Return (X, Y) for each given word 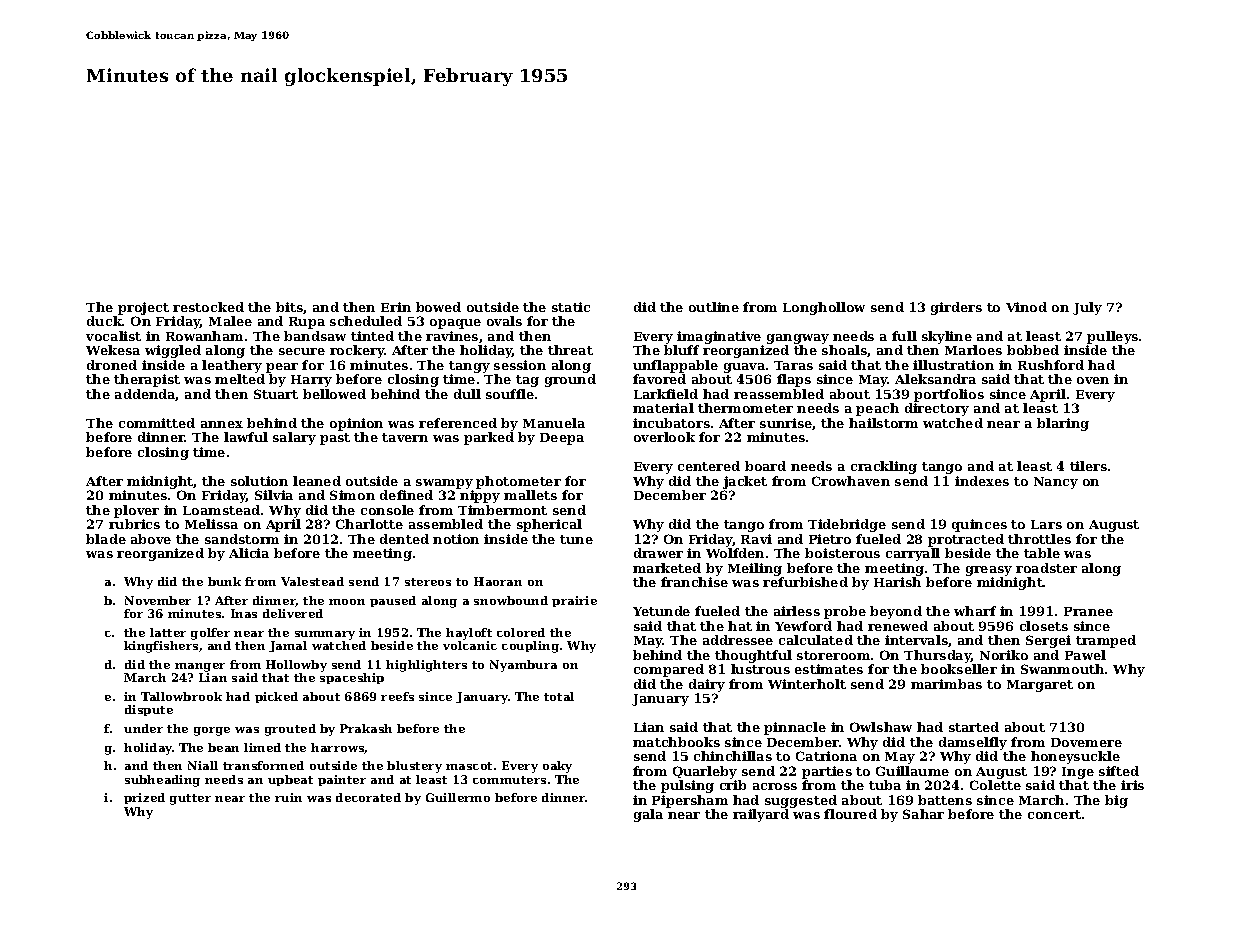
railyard (761, 815)
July (1087, 308)
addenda (145, 395)
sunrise (786, 423)
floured (850, 814)
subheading (162, 781)
